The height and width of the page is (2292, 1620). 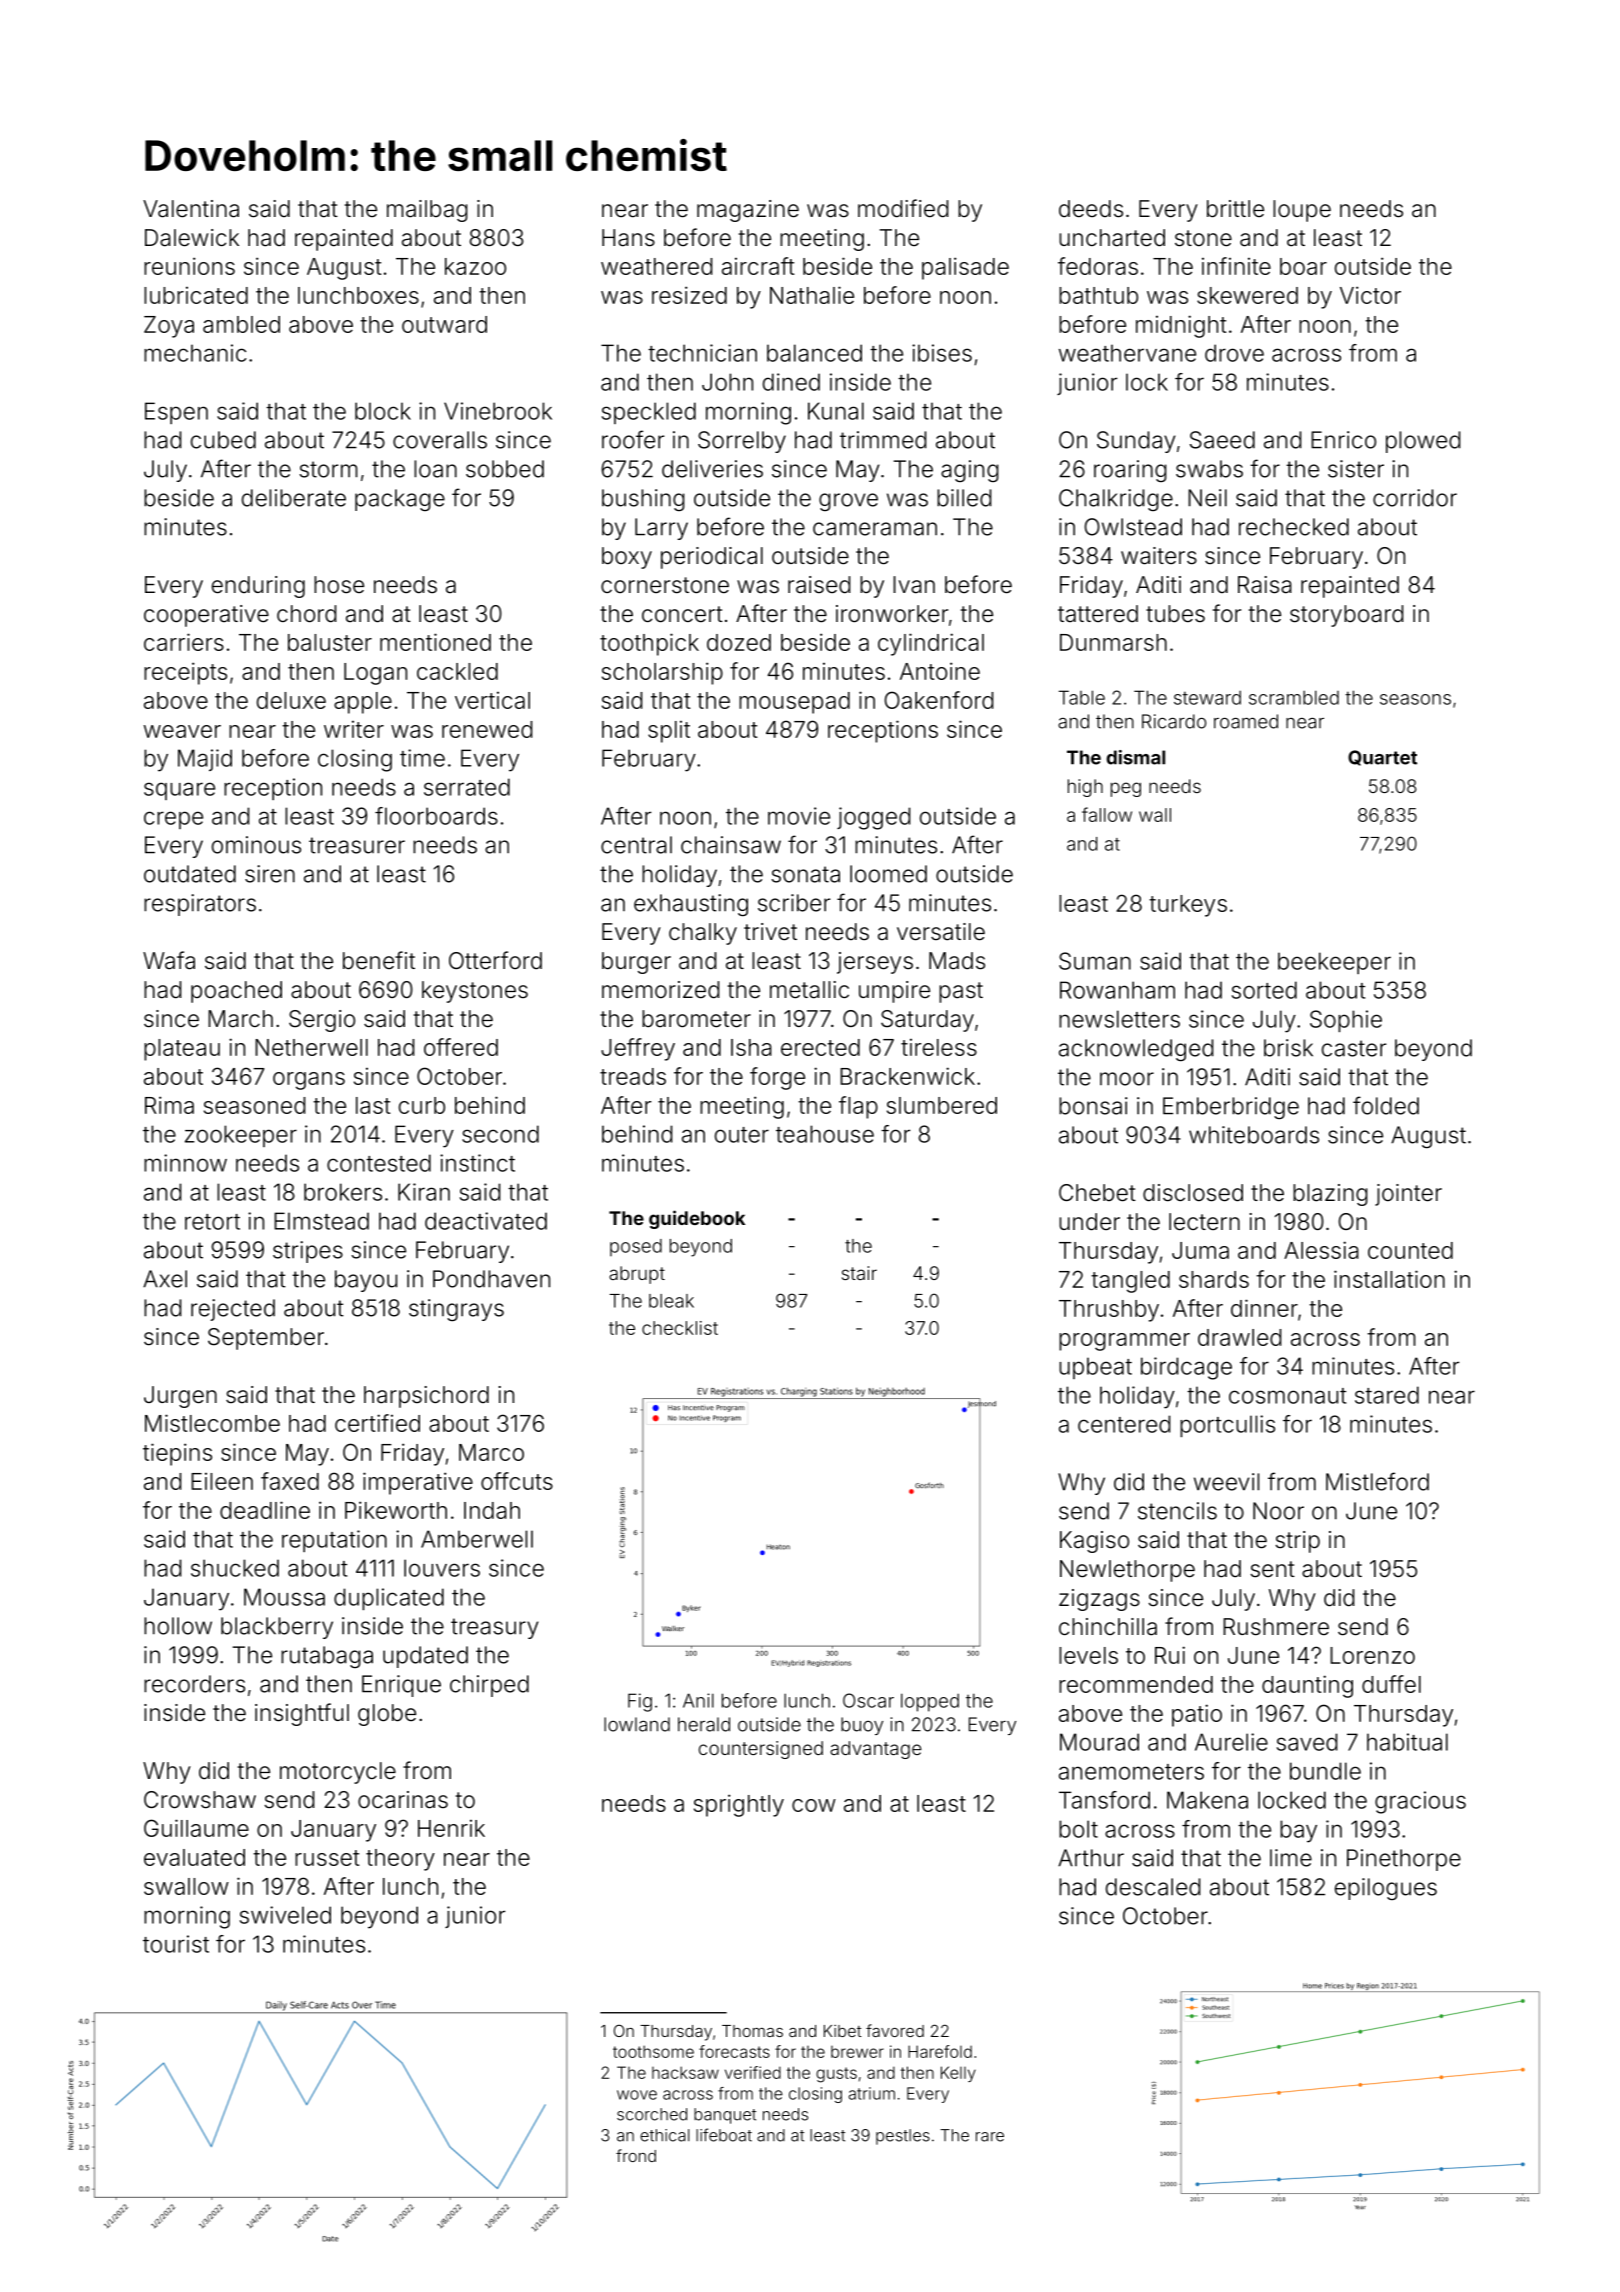 I want to click on cubed, so click(x=223, y=440).
